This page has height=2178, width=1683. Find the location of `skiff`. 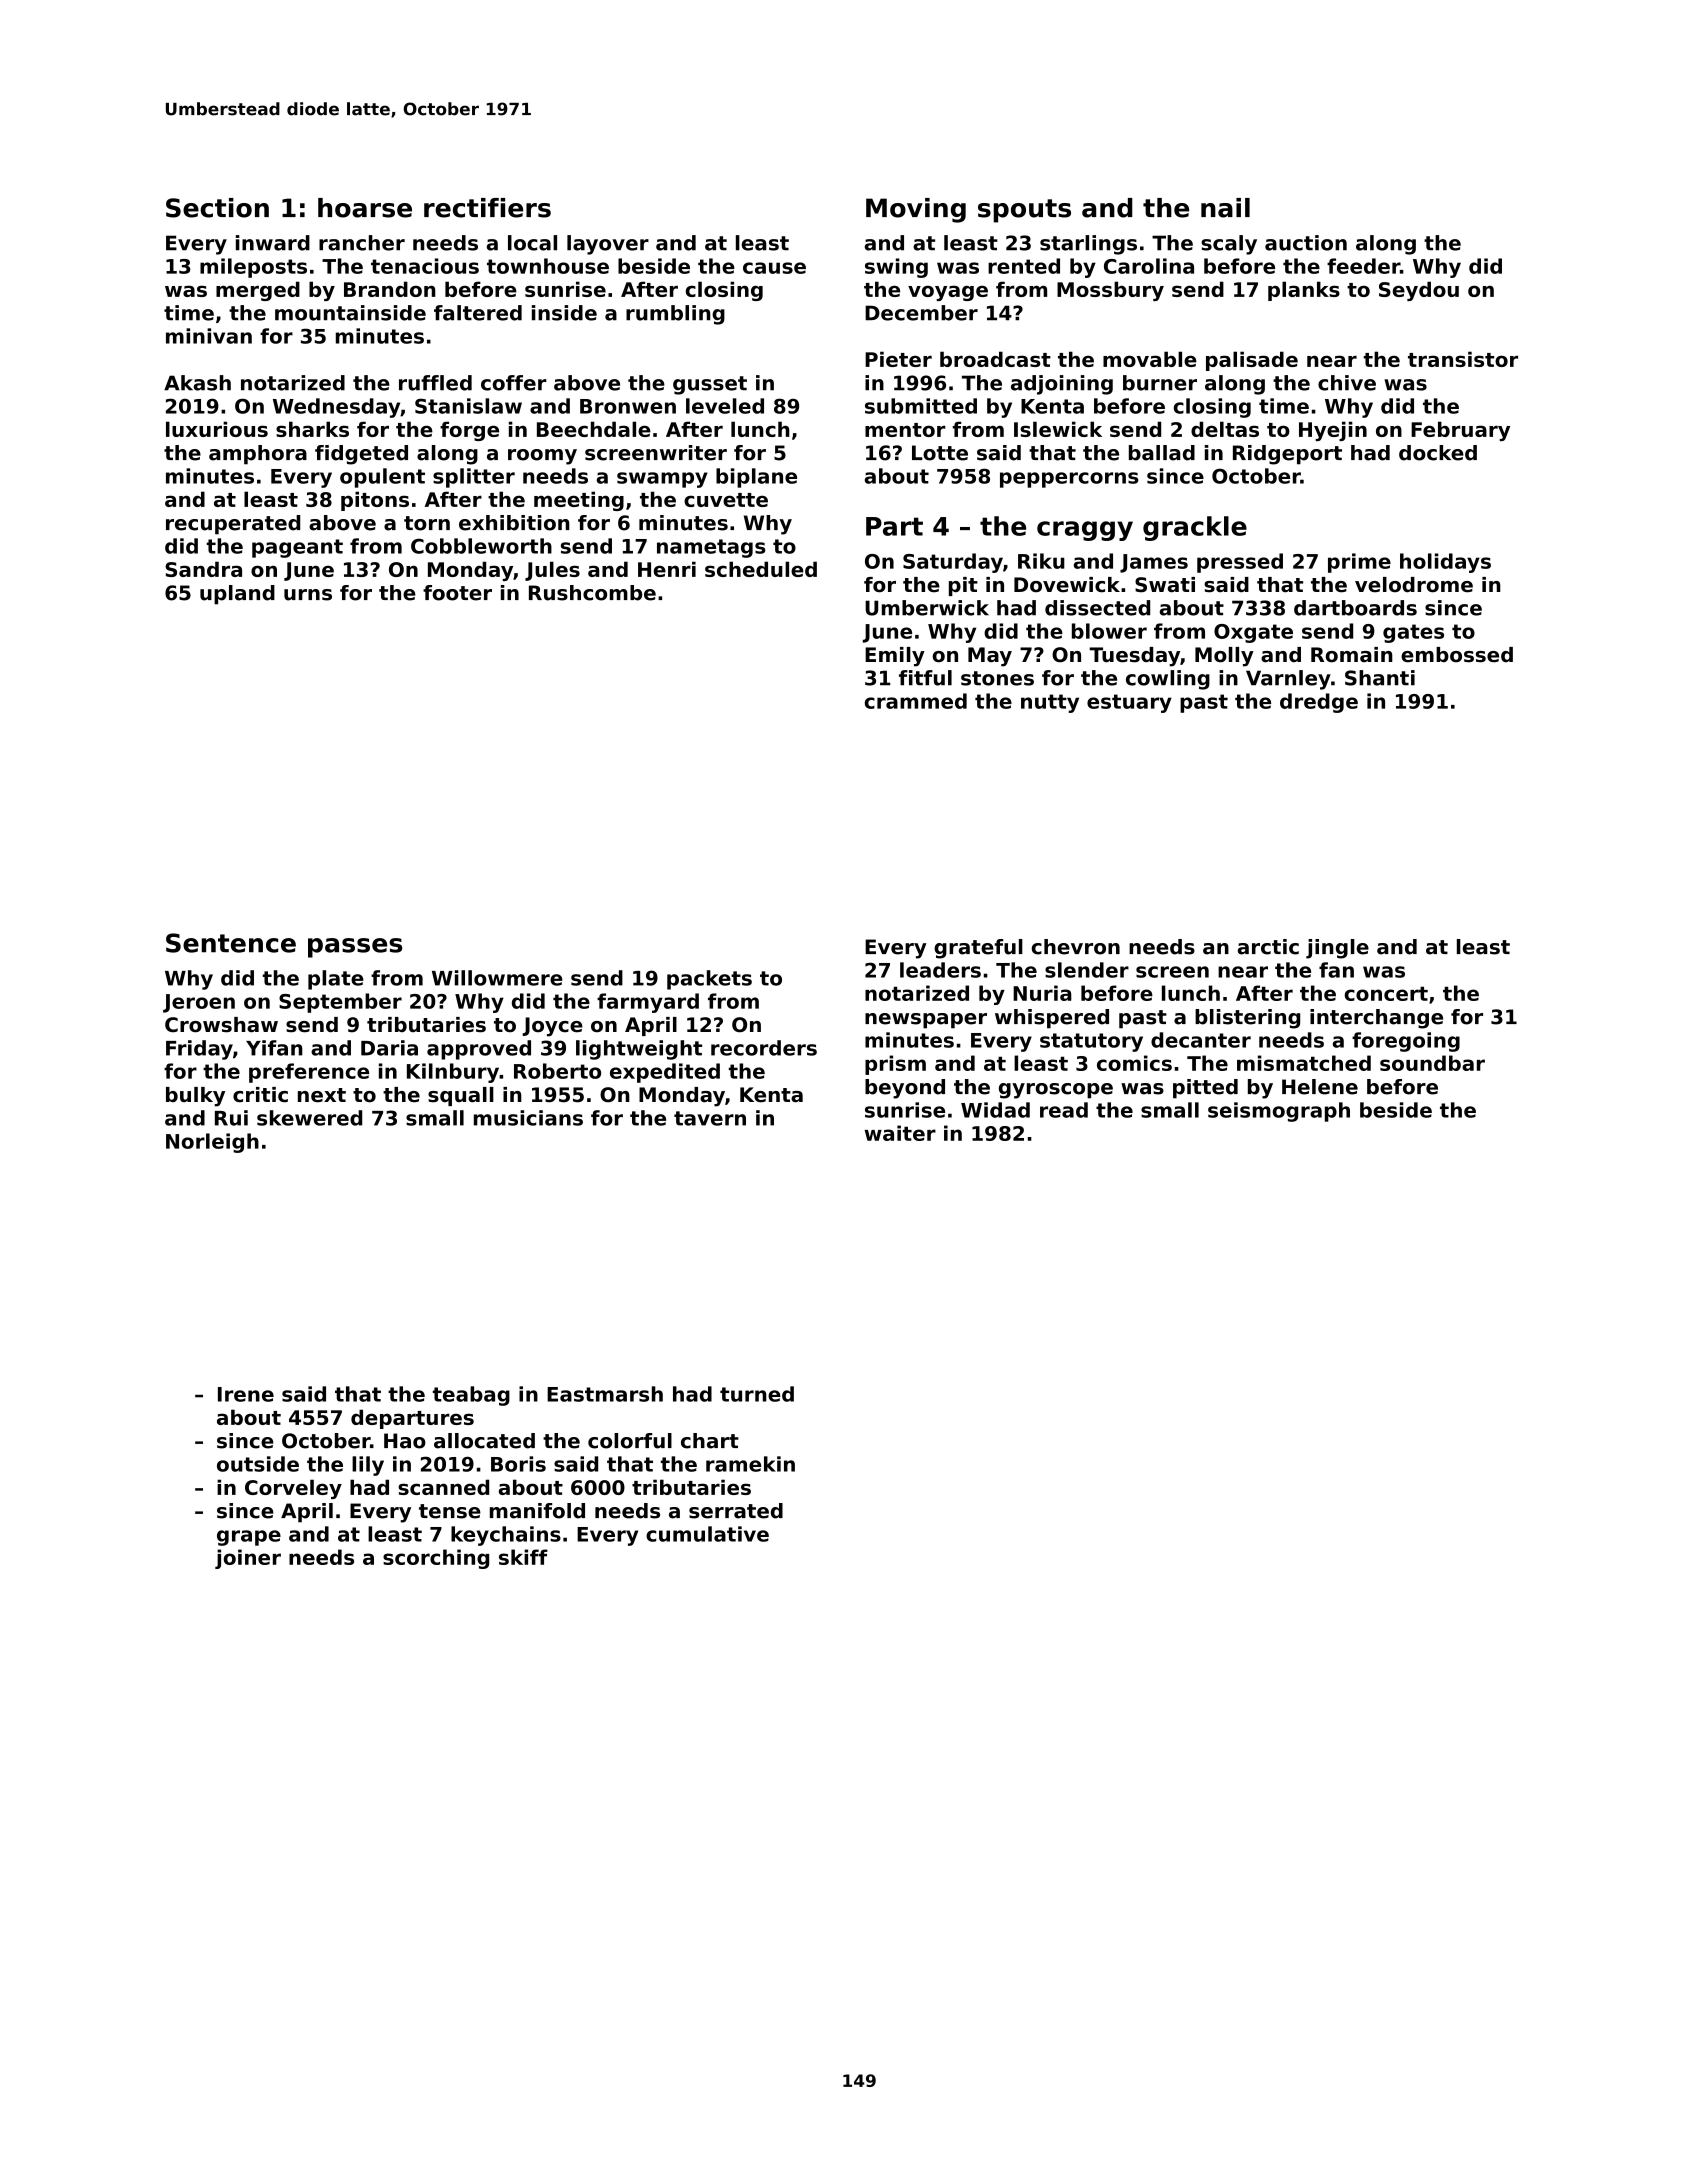

skiff is located at coordinates (523, 1557).
